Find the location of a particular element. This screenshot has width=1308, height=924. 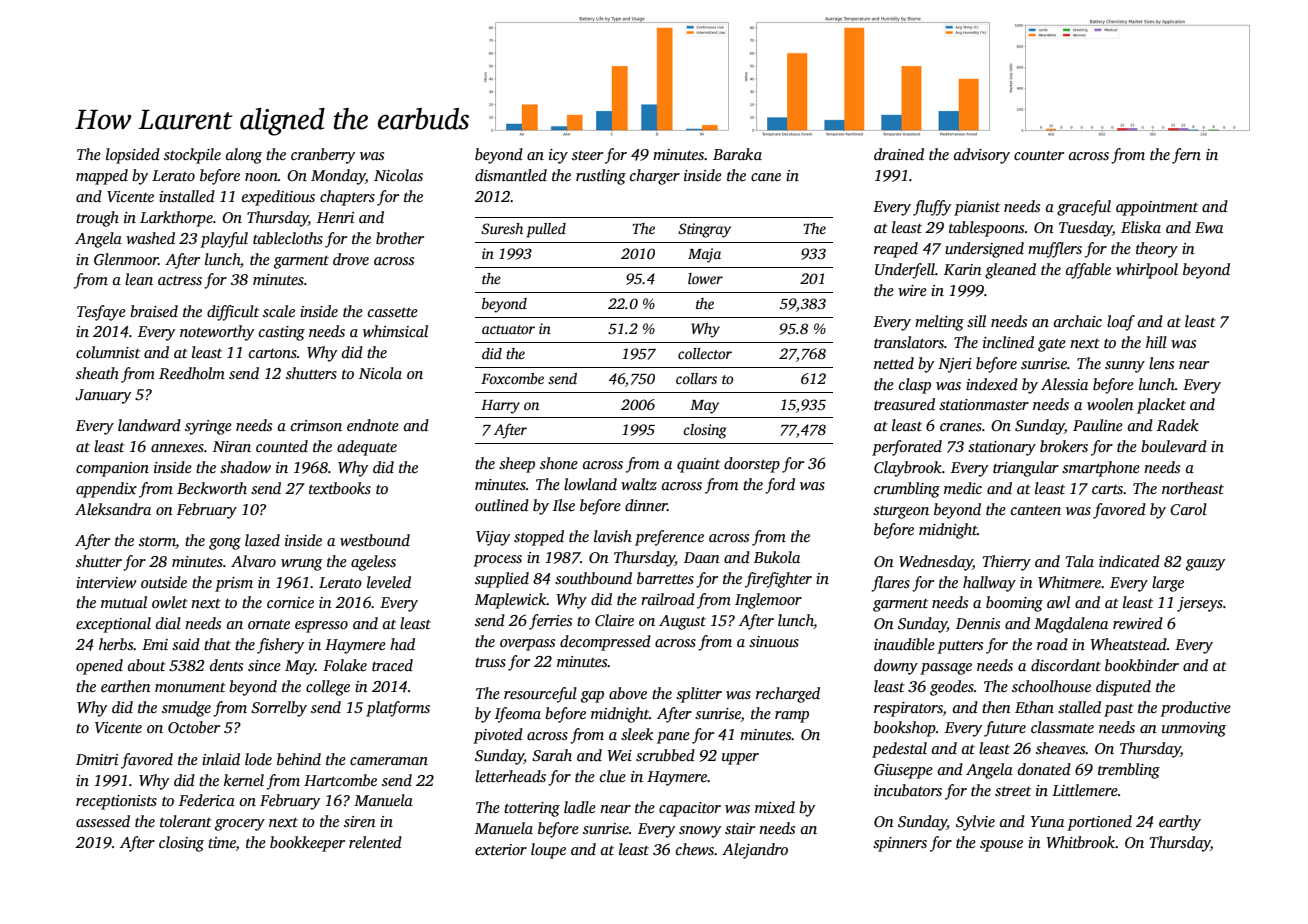

Maja is located at coordinates (704, 255).
